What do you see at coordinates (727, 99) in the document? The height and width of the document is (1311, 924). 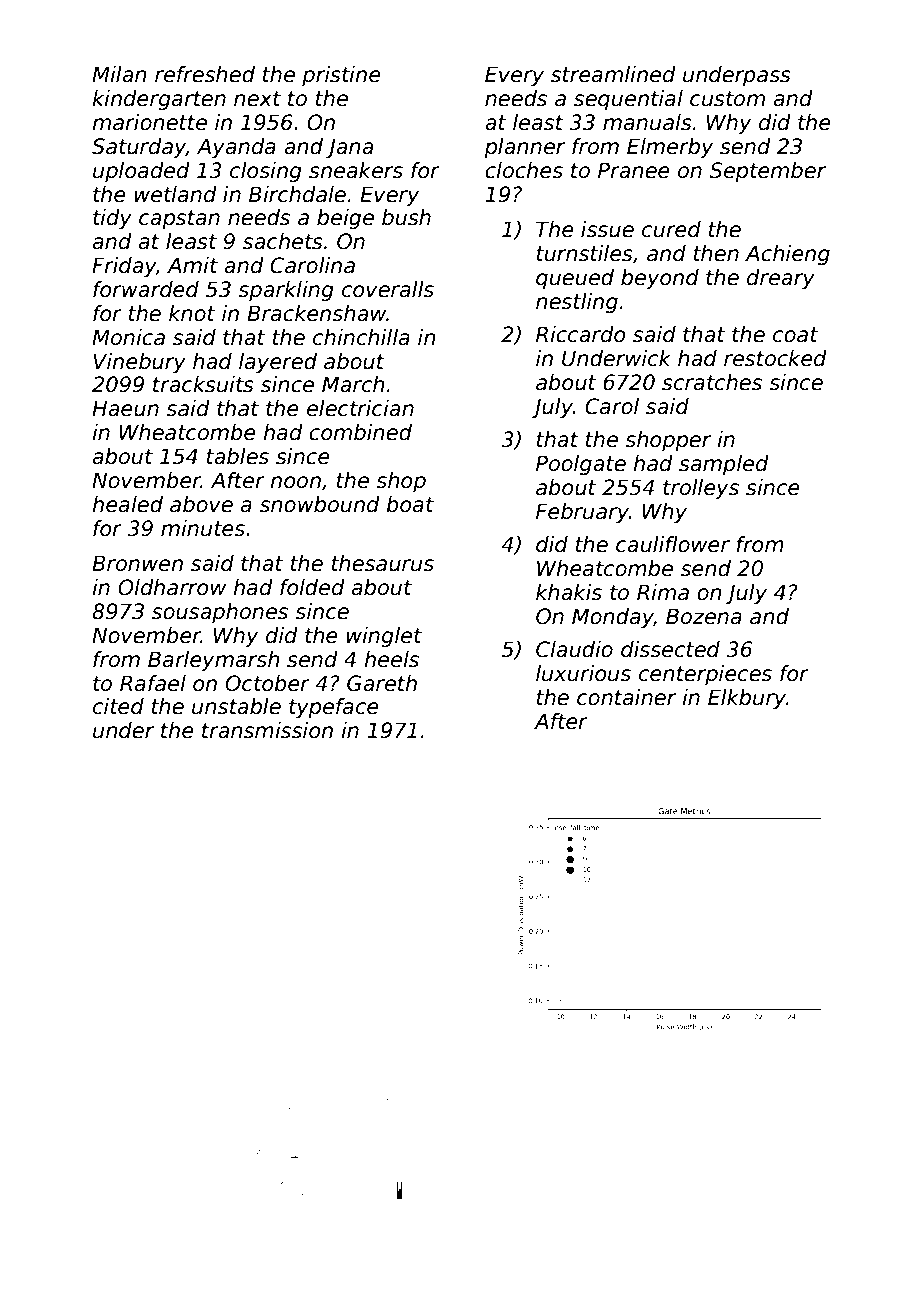 I see `custom` at bounding box center [727, 99].
